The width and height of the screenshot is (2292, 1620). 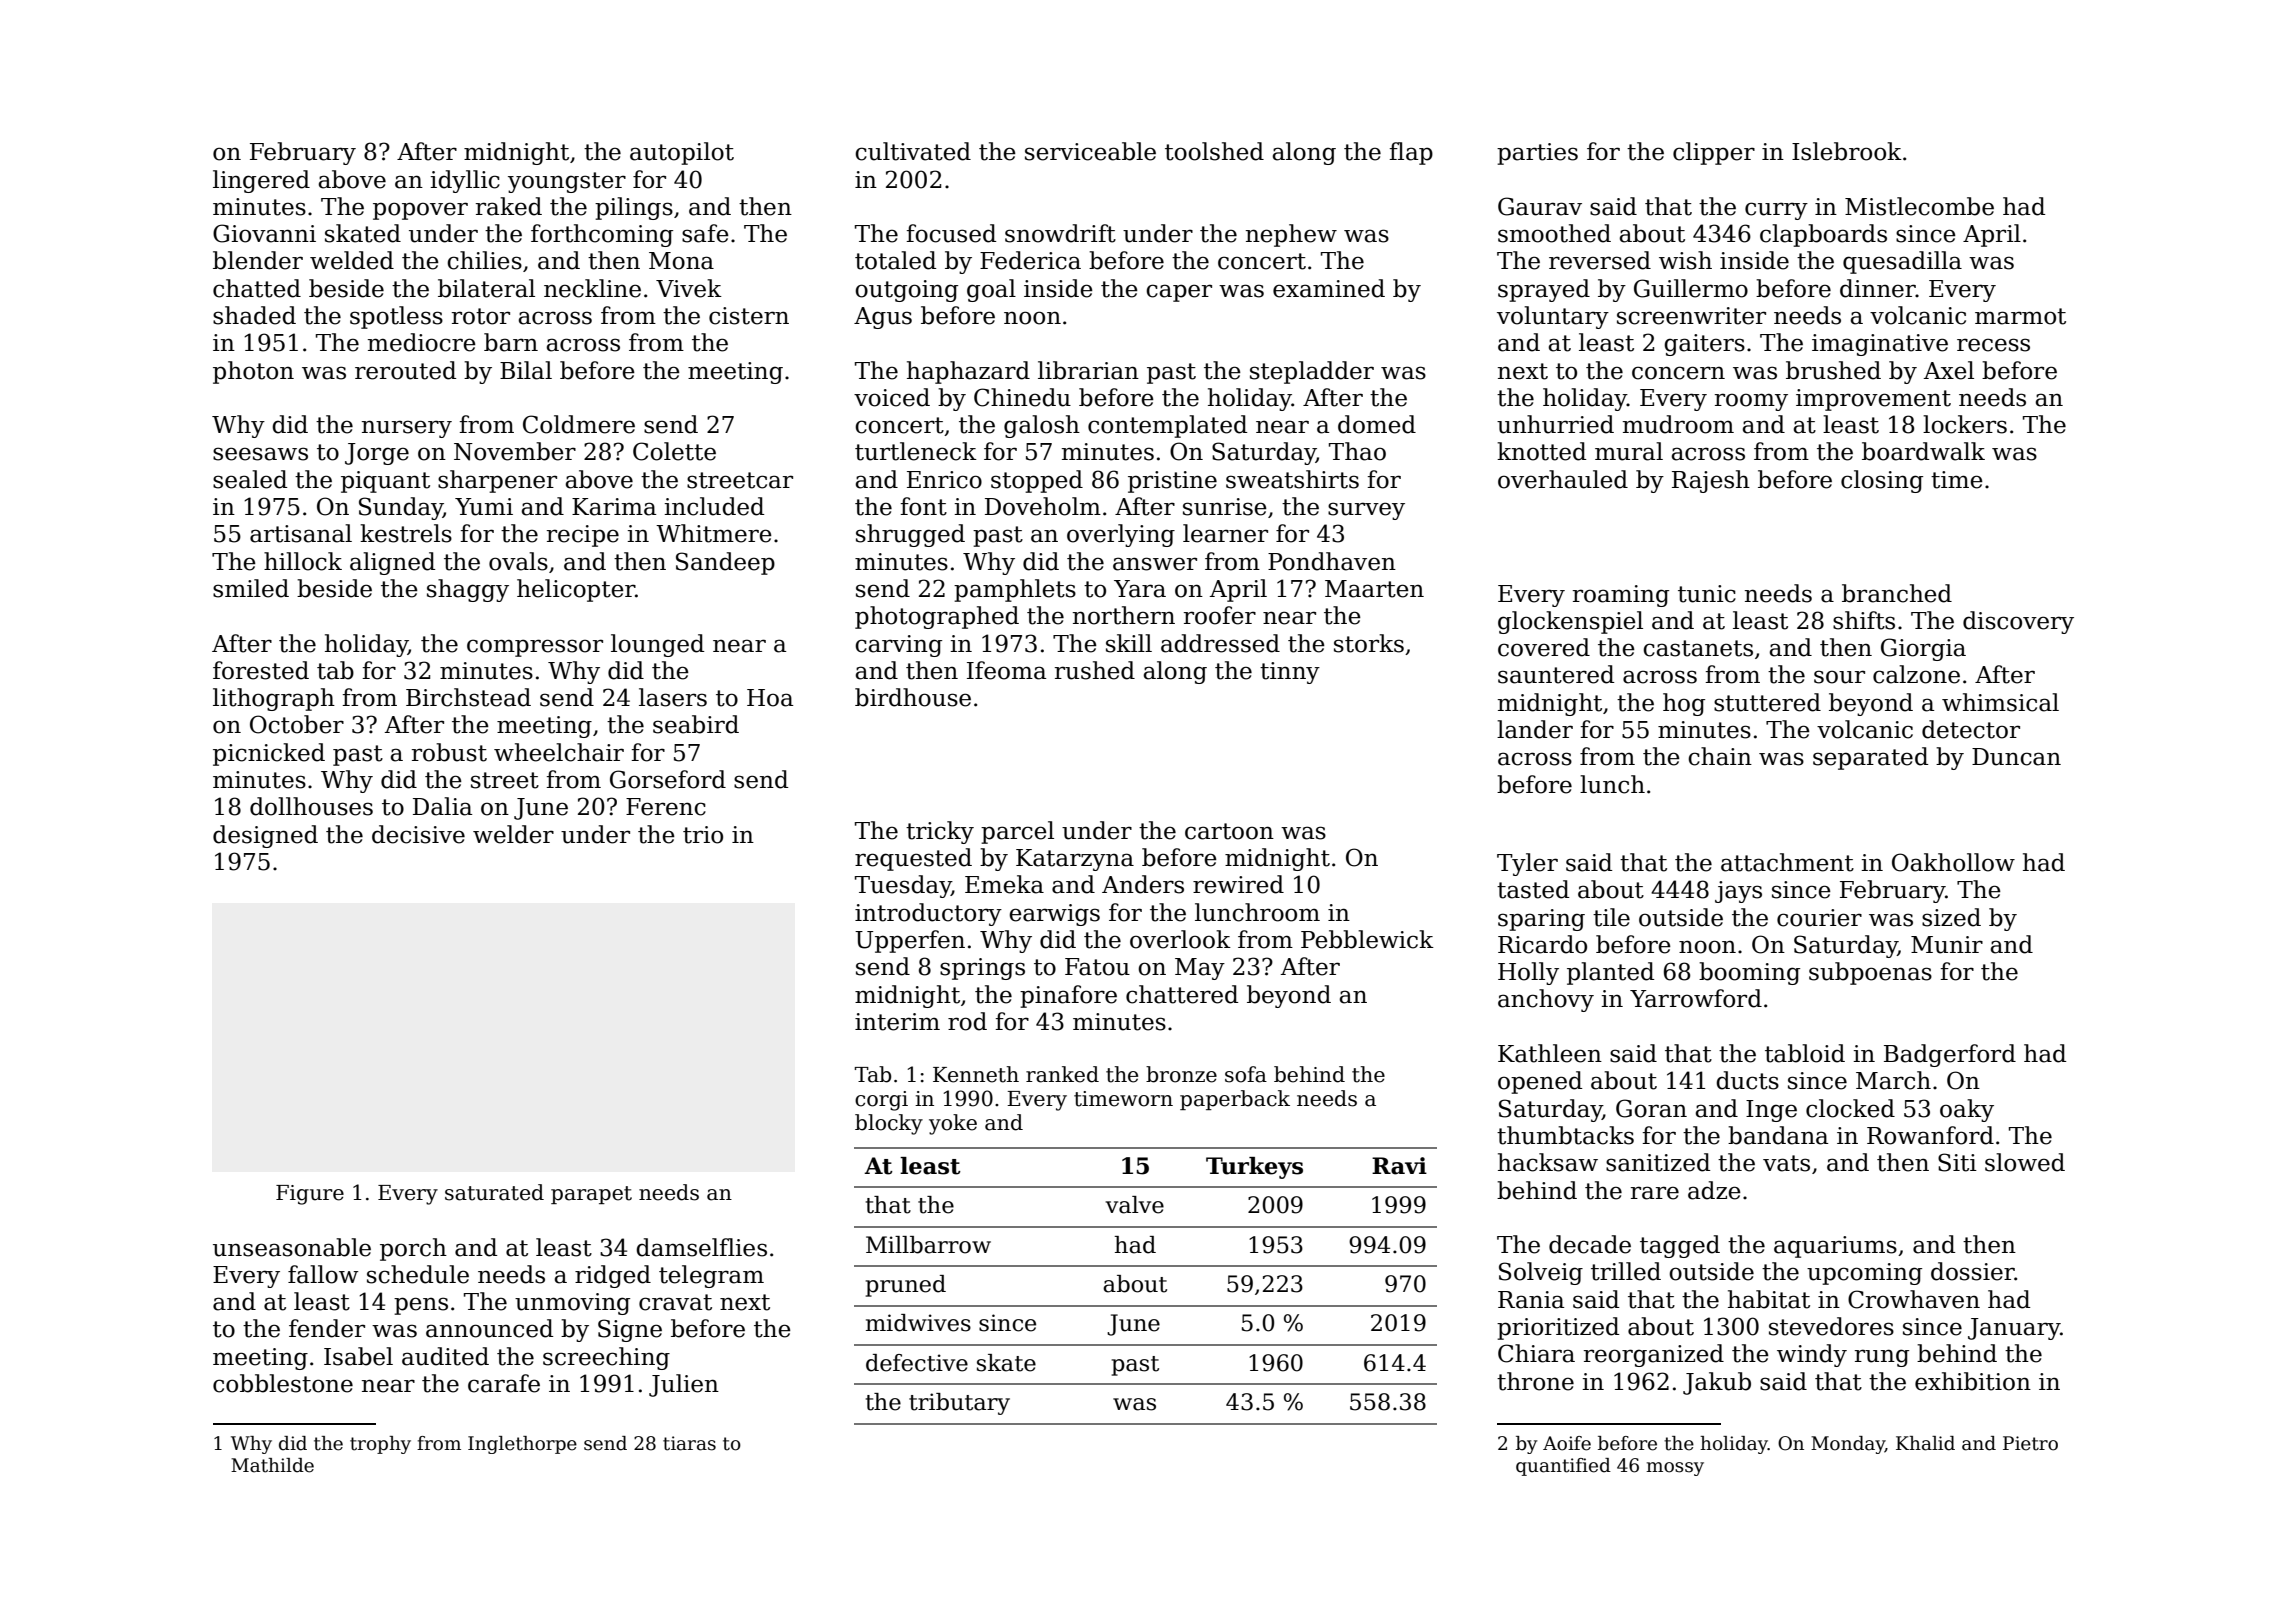 What do you see at coordinates (1220, 643) in the screenshot?
I see `addressed` at bounding box center [1220, 643].
